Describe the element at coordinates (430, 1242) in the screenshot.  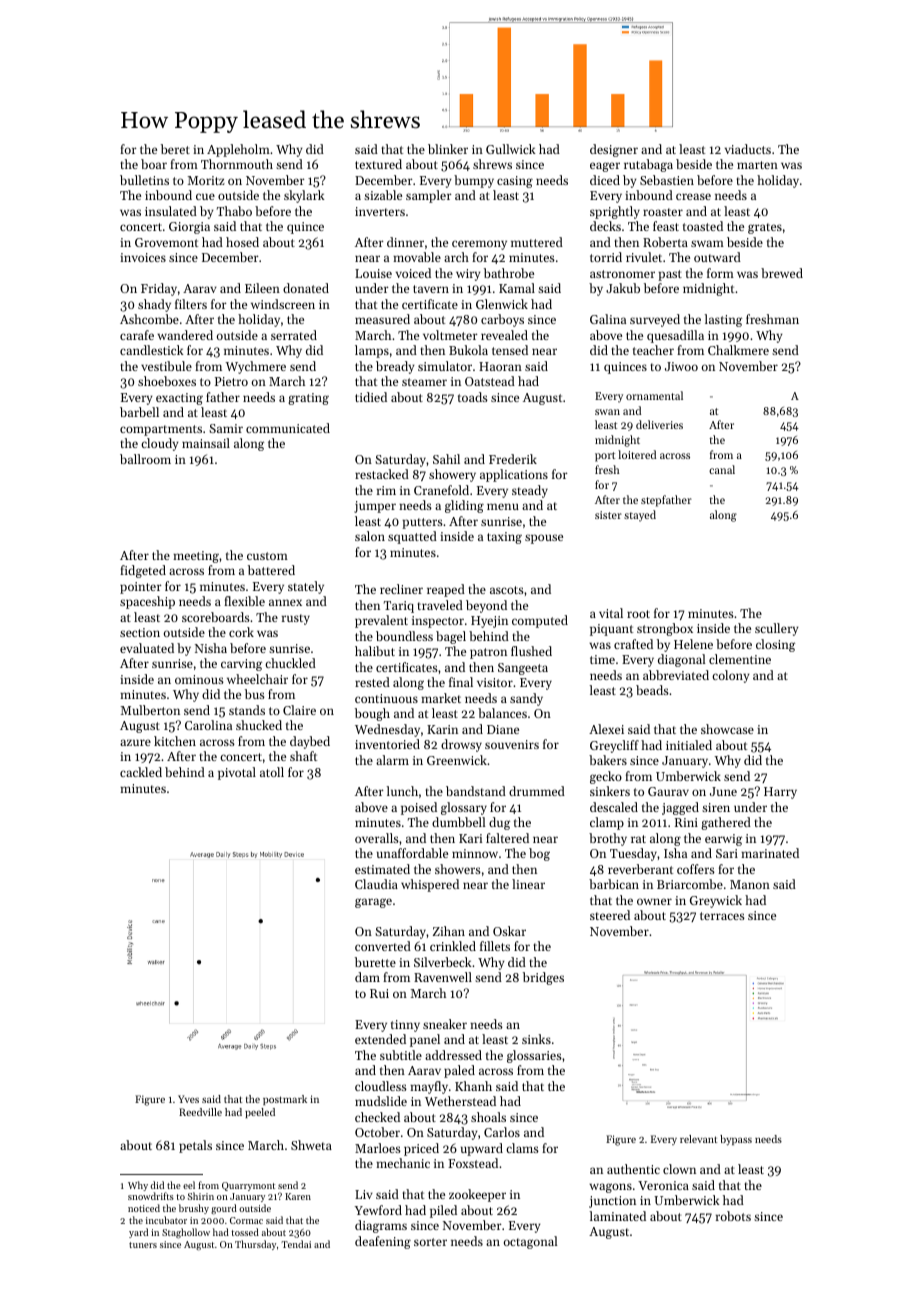
I see `sorter` at that location.
